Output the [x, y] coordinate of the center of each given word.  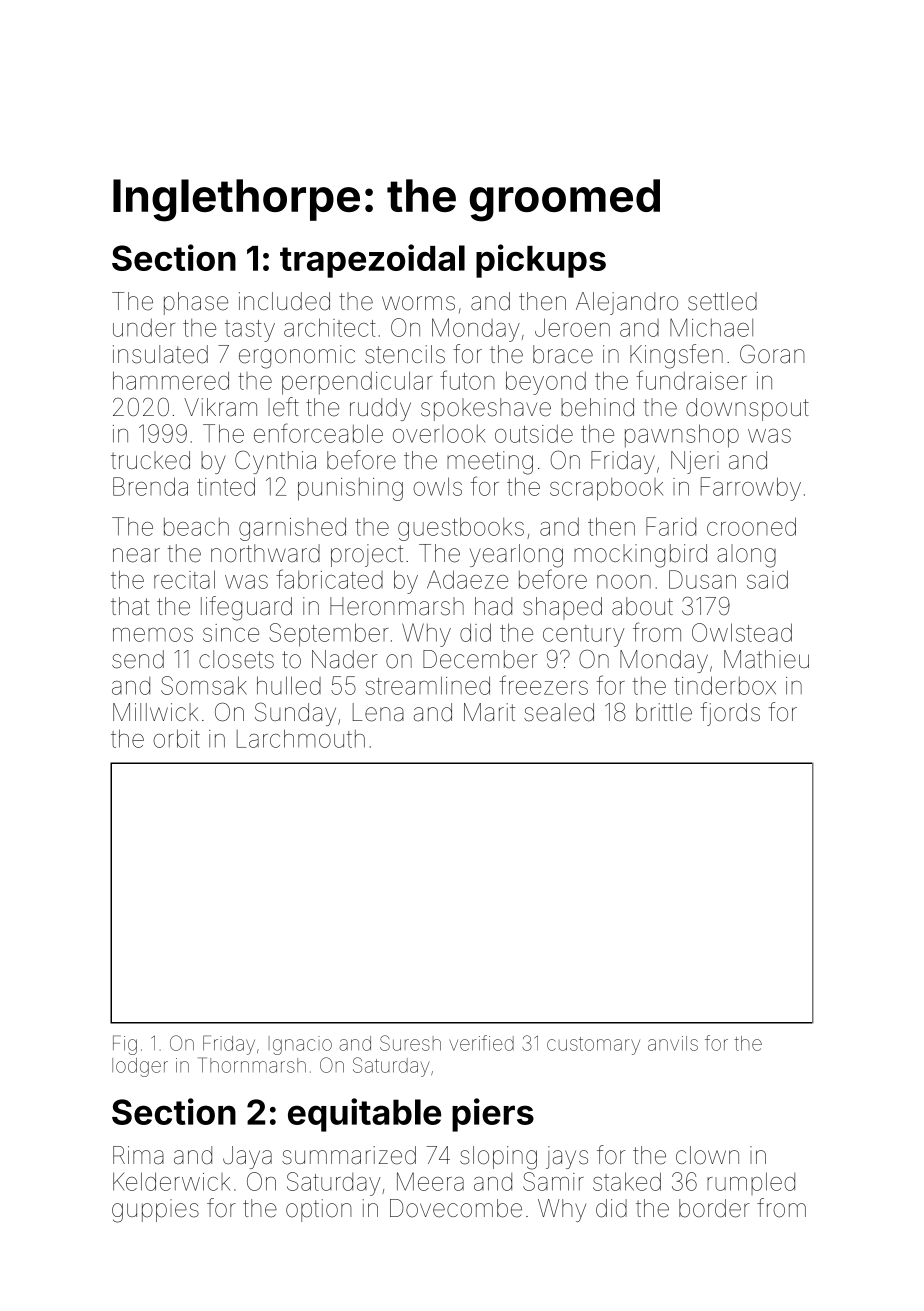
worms [418, 303]
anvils [673, 1043]
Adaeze [467, 579]
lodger [140, 1067]
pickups [541, 261]
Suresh [410, 1043]
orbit [176, 738]
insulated [160, 354]
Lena [378, 712]
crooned [751, 526]
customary [593, 1046]
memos [153, 635]
